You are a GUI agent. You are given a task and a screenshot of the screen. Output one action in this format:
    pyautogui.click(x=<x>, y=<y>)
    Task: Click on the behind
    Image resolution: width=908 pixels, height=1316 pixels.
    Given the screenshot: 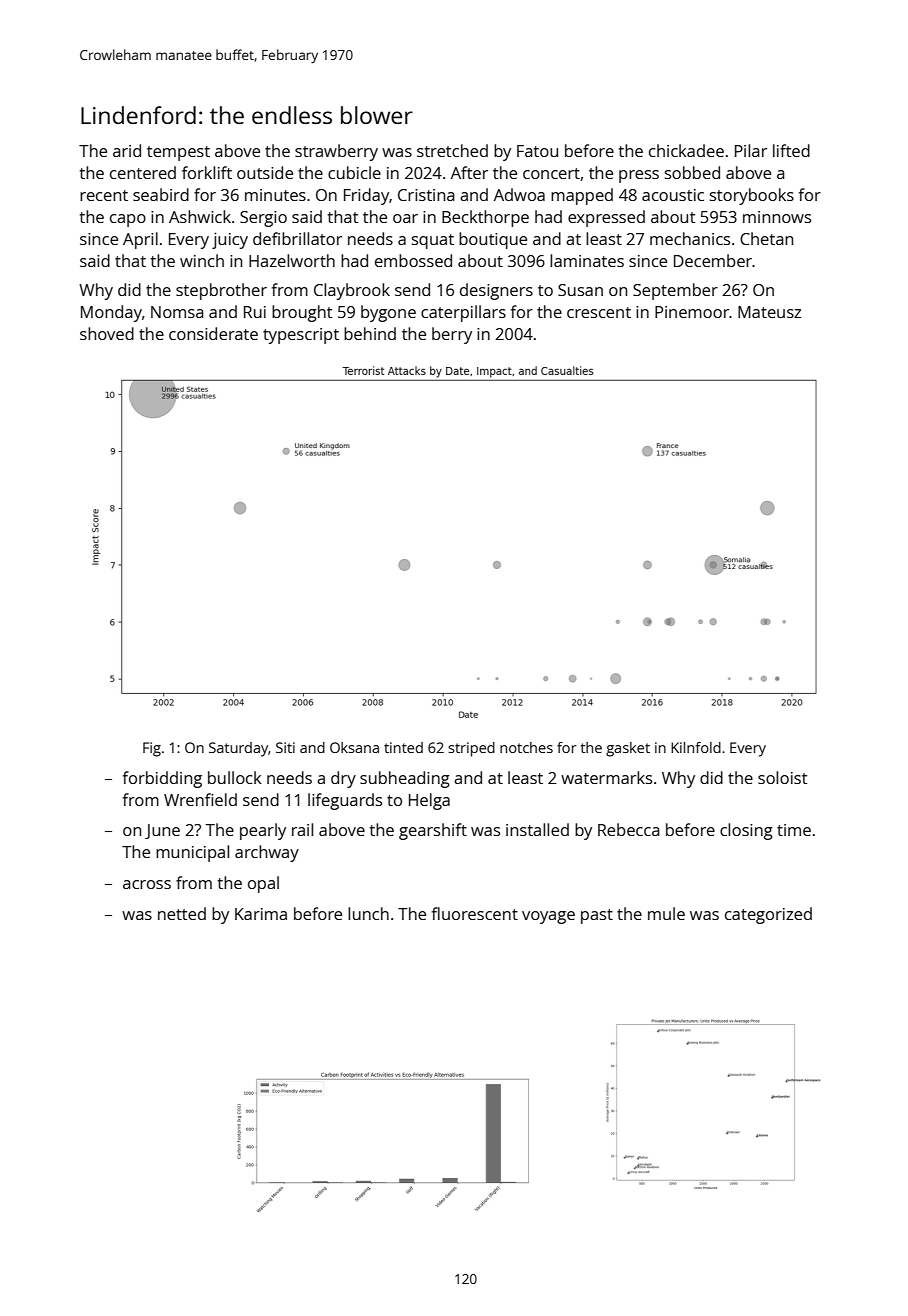 What is the action you would take?
    pyautogui.click(x=370, y=333)
